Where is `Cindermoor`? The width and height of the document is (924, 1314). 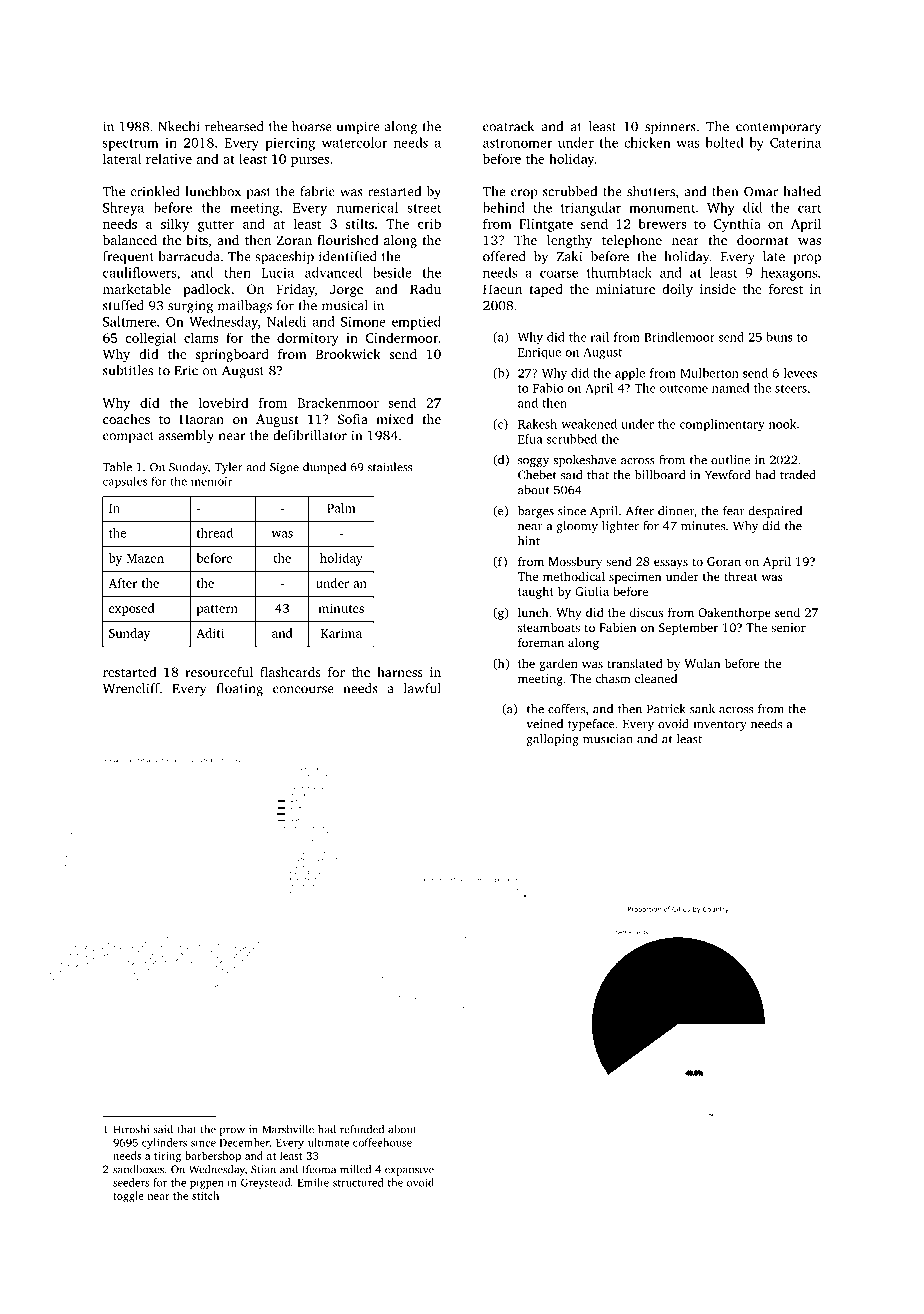 Cindermoor is located at coordinates (402, 337).
